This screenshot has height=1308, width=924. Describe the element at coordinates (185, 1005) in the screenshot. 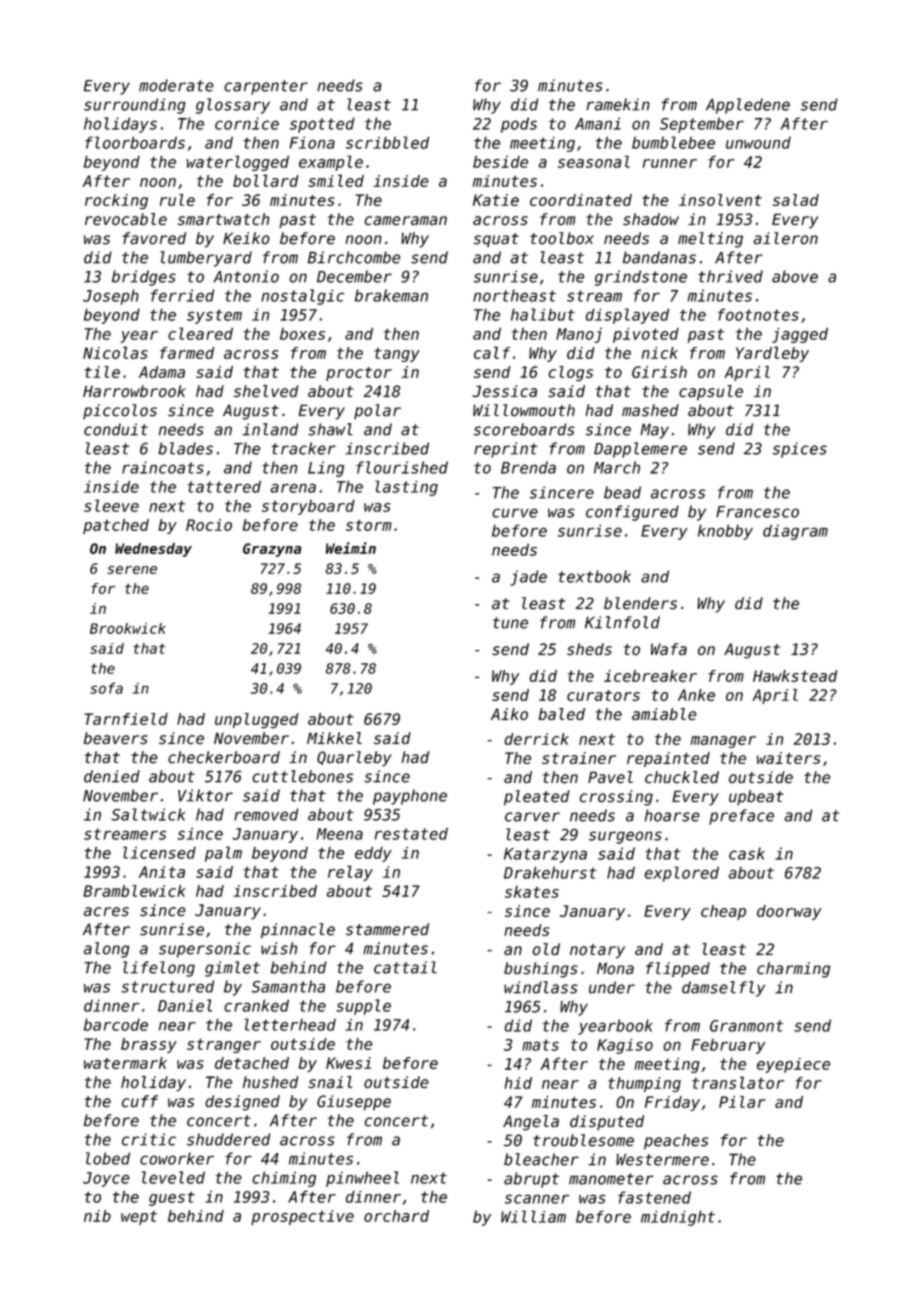

I see `Daniel` at that location.
